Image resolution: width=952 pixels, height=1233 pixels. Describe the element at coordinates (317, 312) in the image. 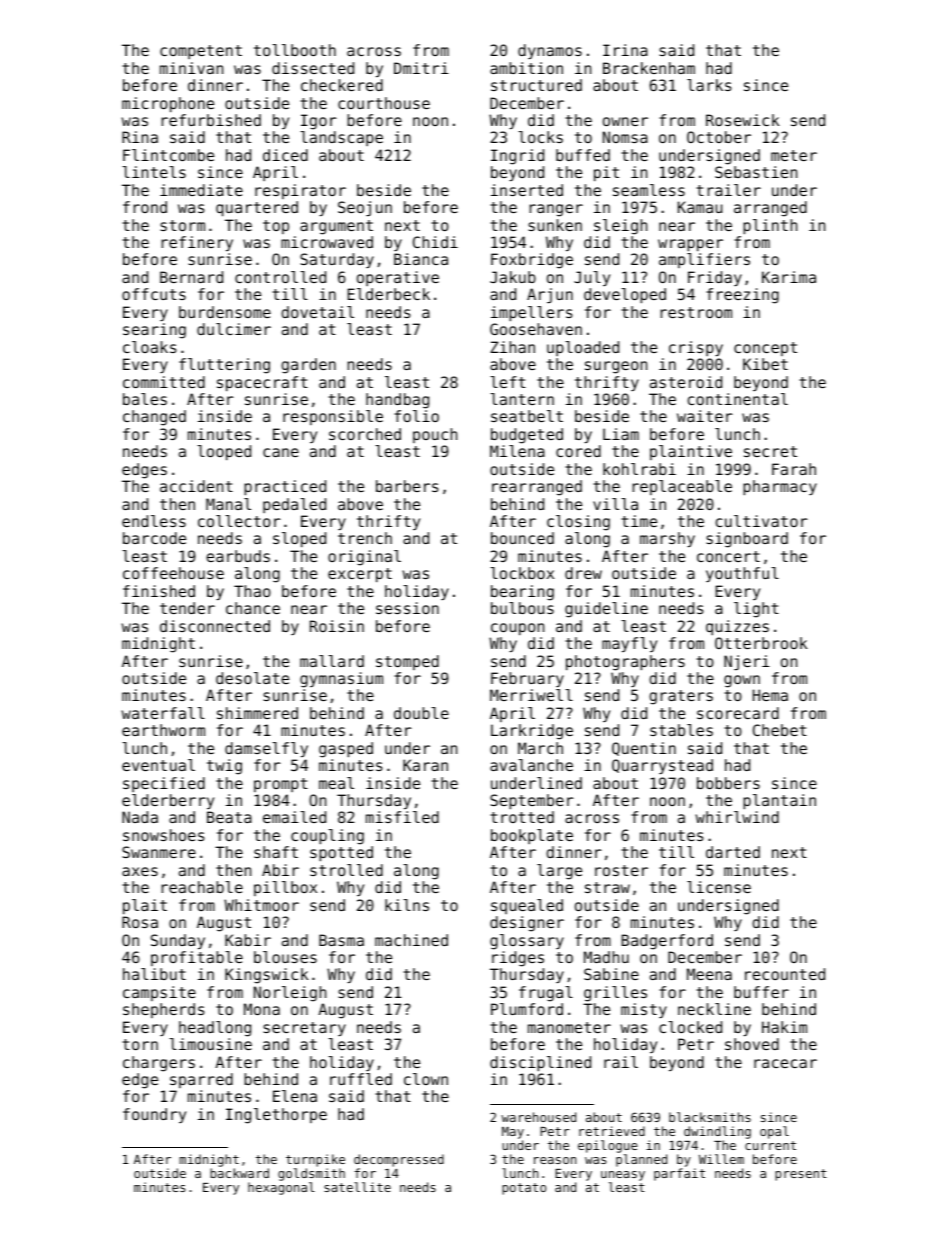

I see `dovetail` at that location.
